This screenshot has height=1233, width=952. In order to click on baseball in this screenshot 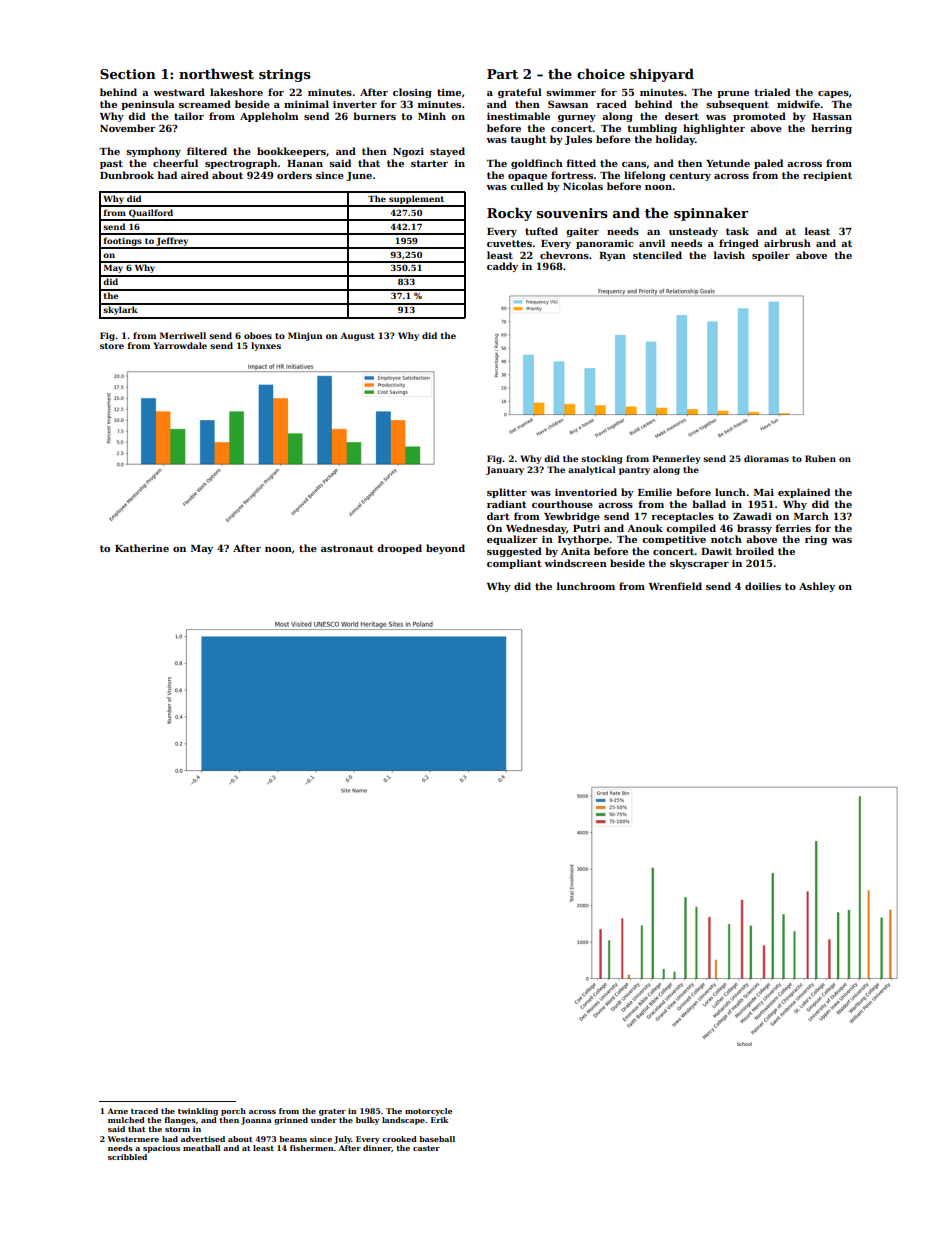, I will do `click(437, 1139)`.
